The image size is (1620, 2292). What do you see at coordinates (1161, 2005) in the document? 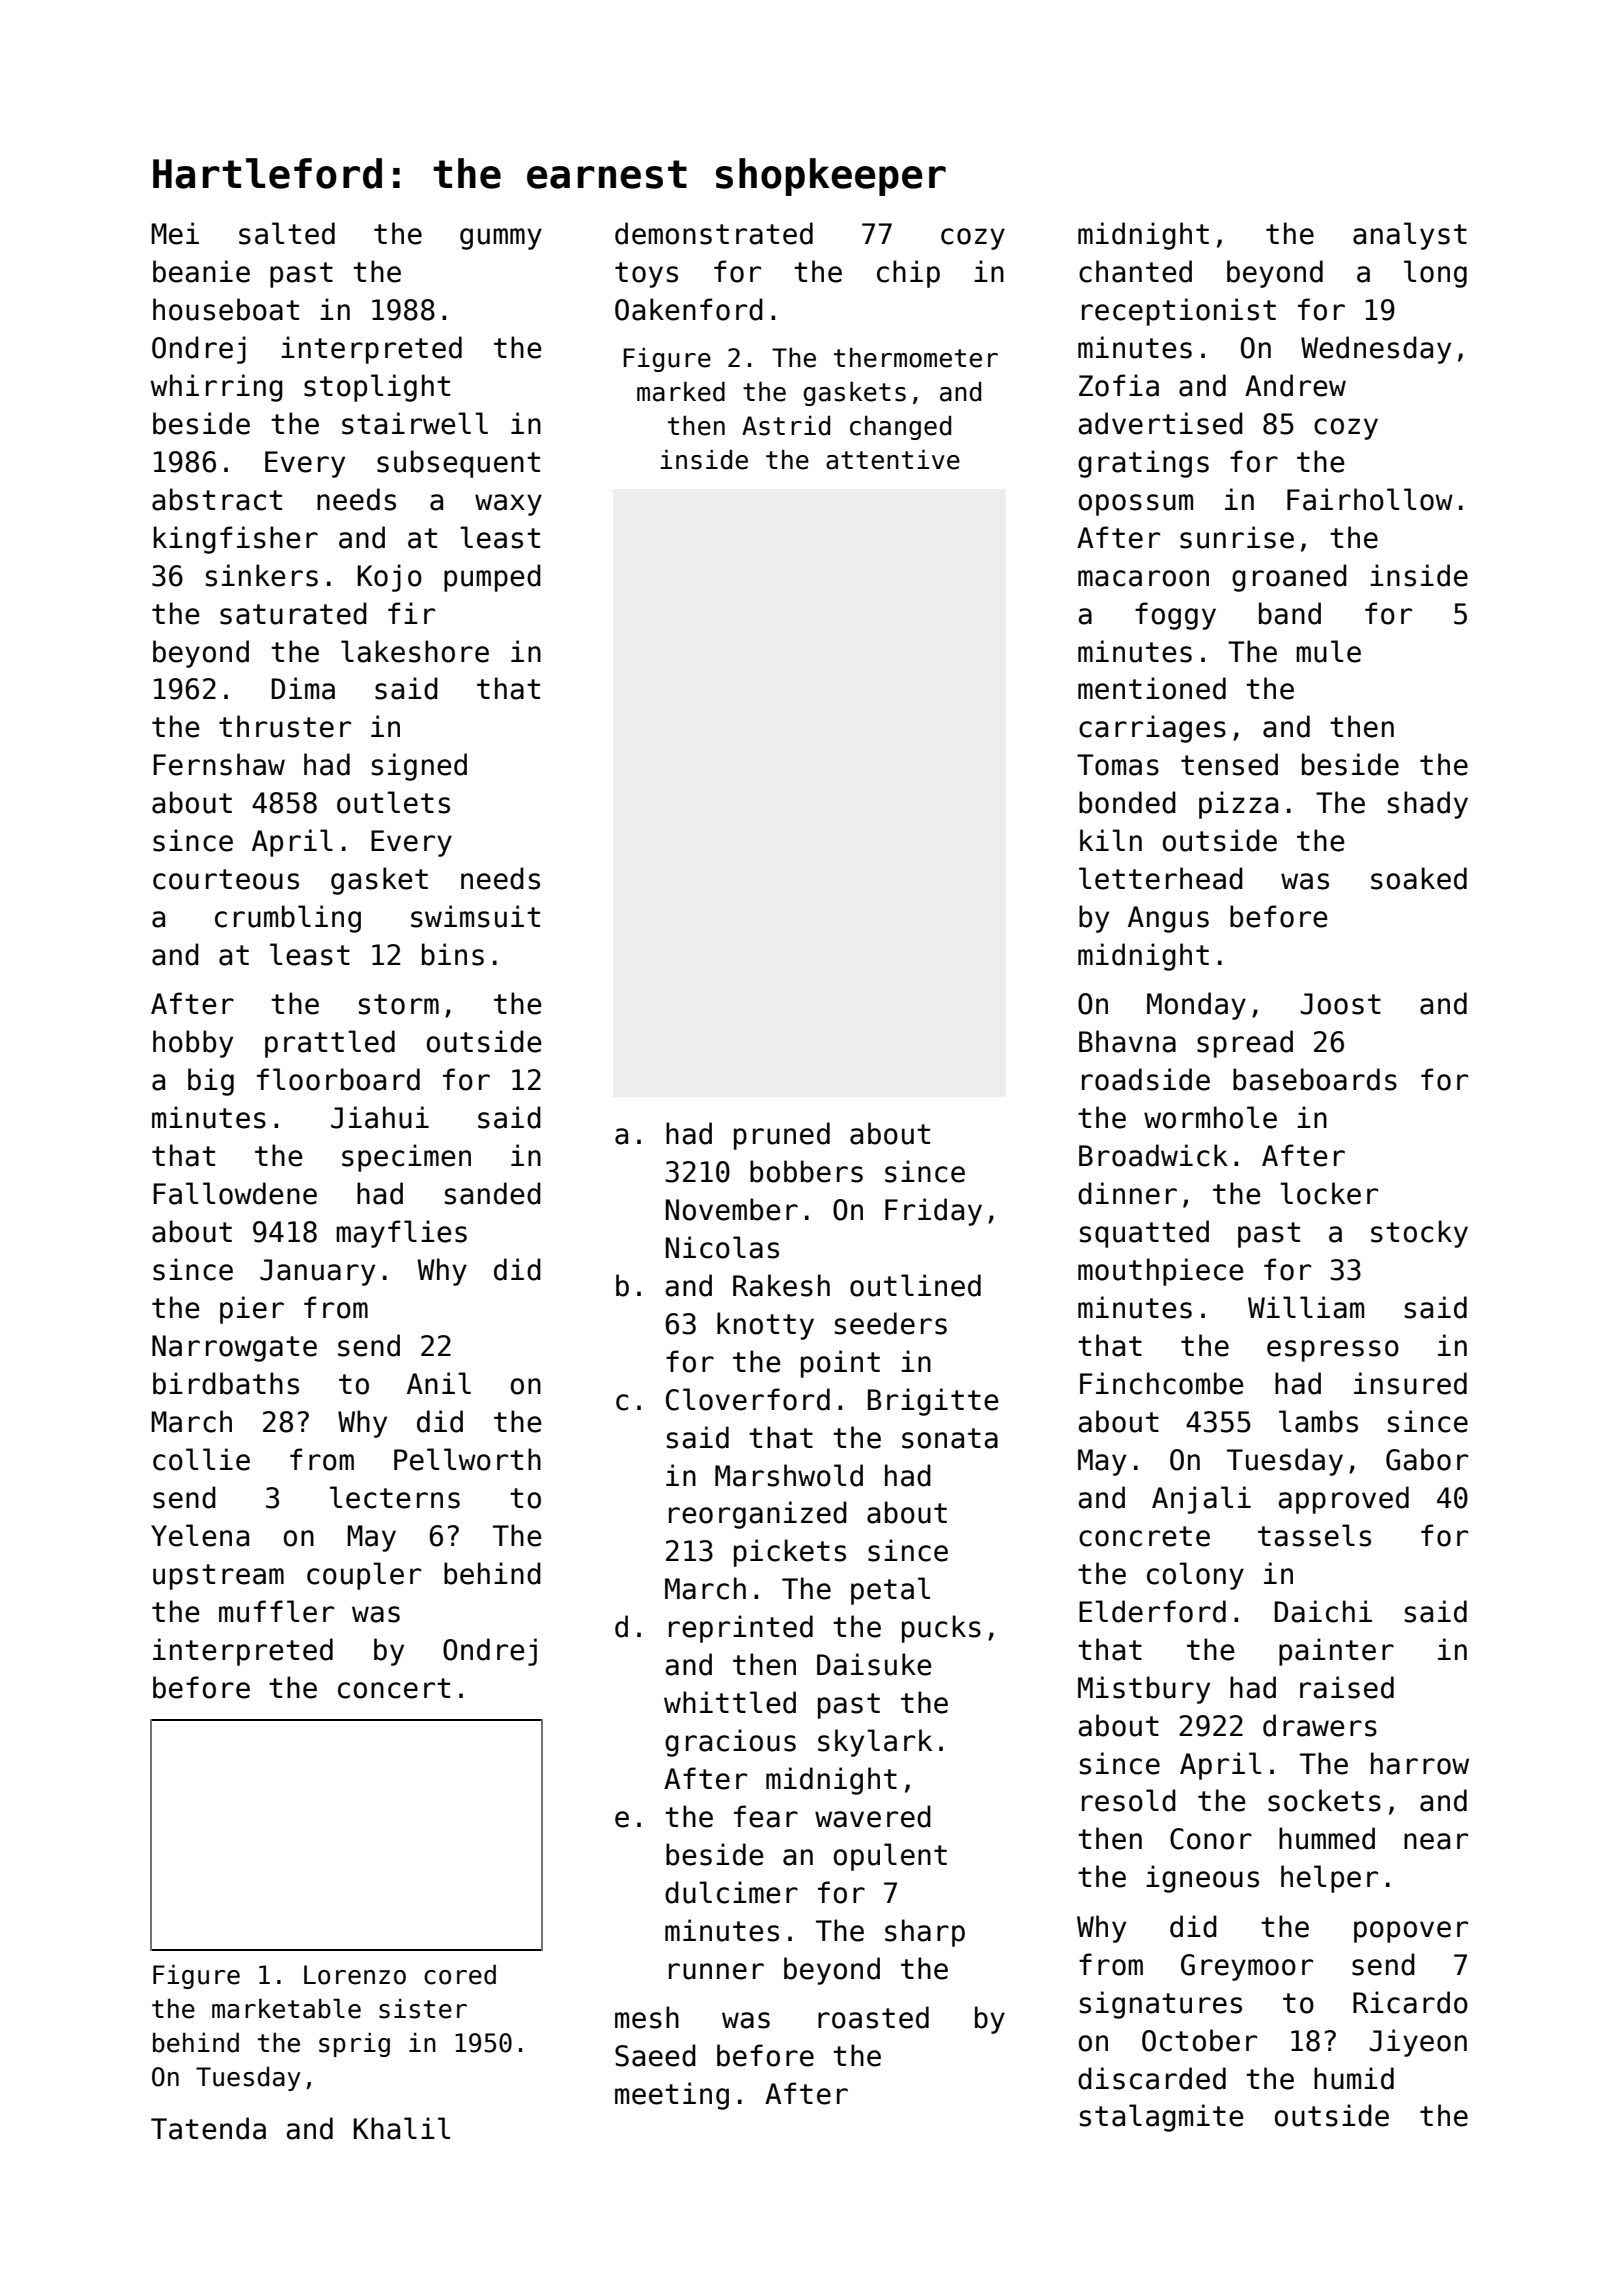
I see `signatures` at bounding box center [1161, 2005].
